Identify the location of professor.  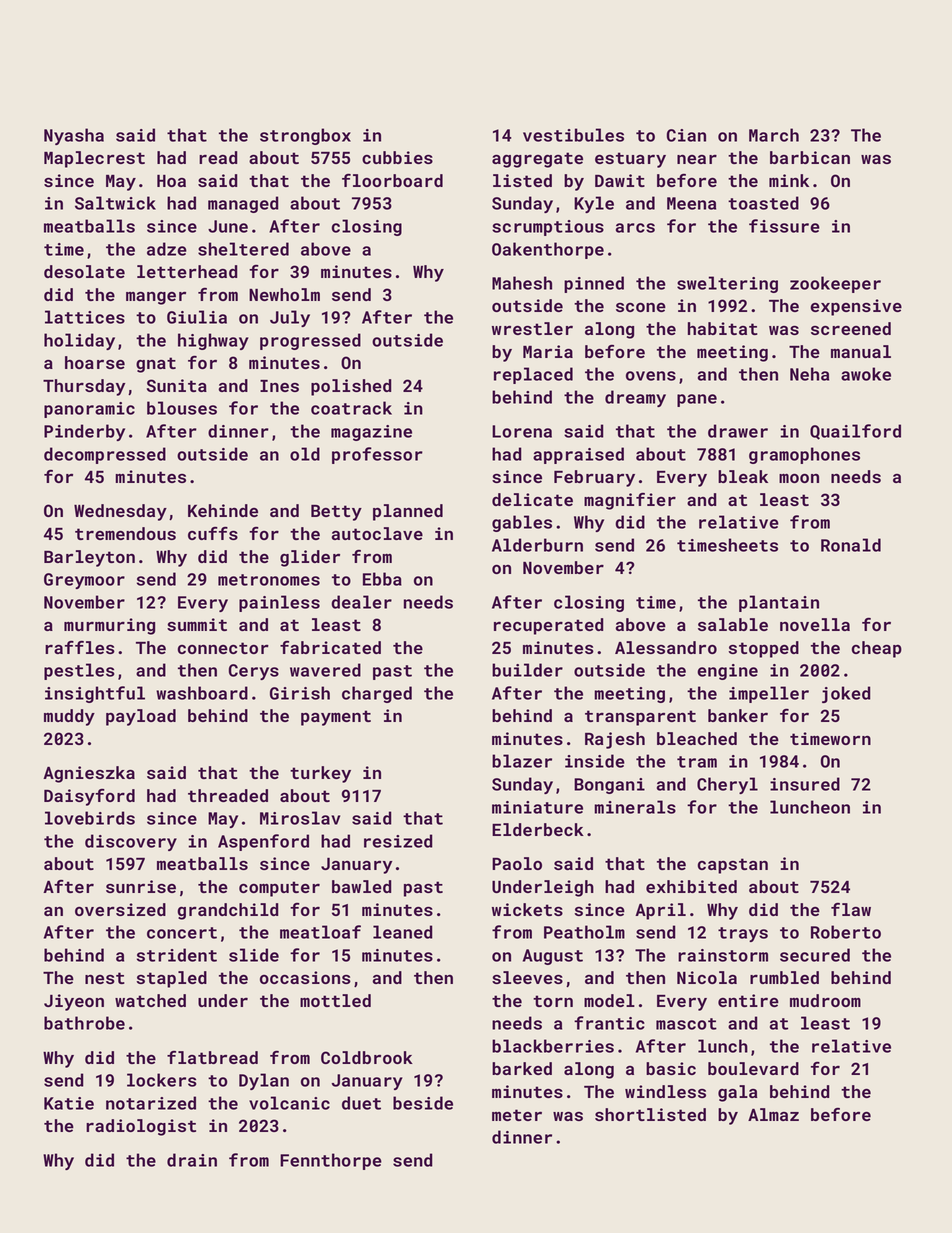
(377, 455).
